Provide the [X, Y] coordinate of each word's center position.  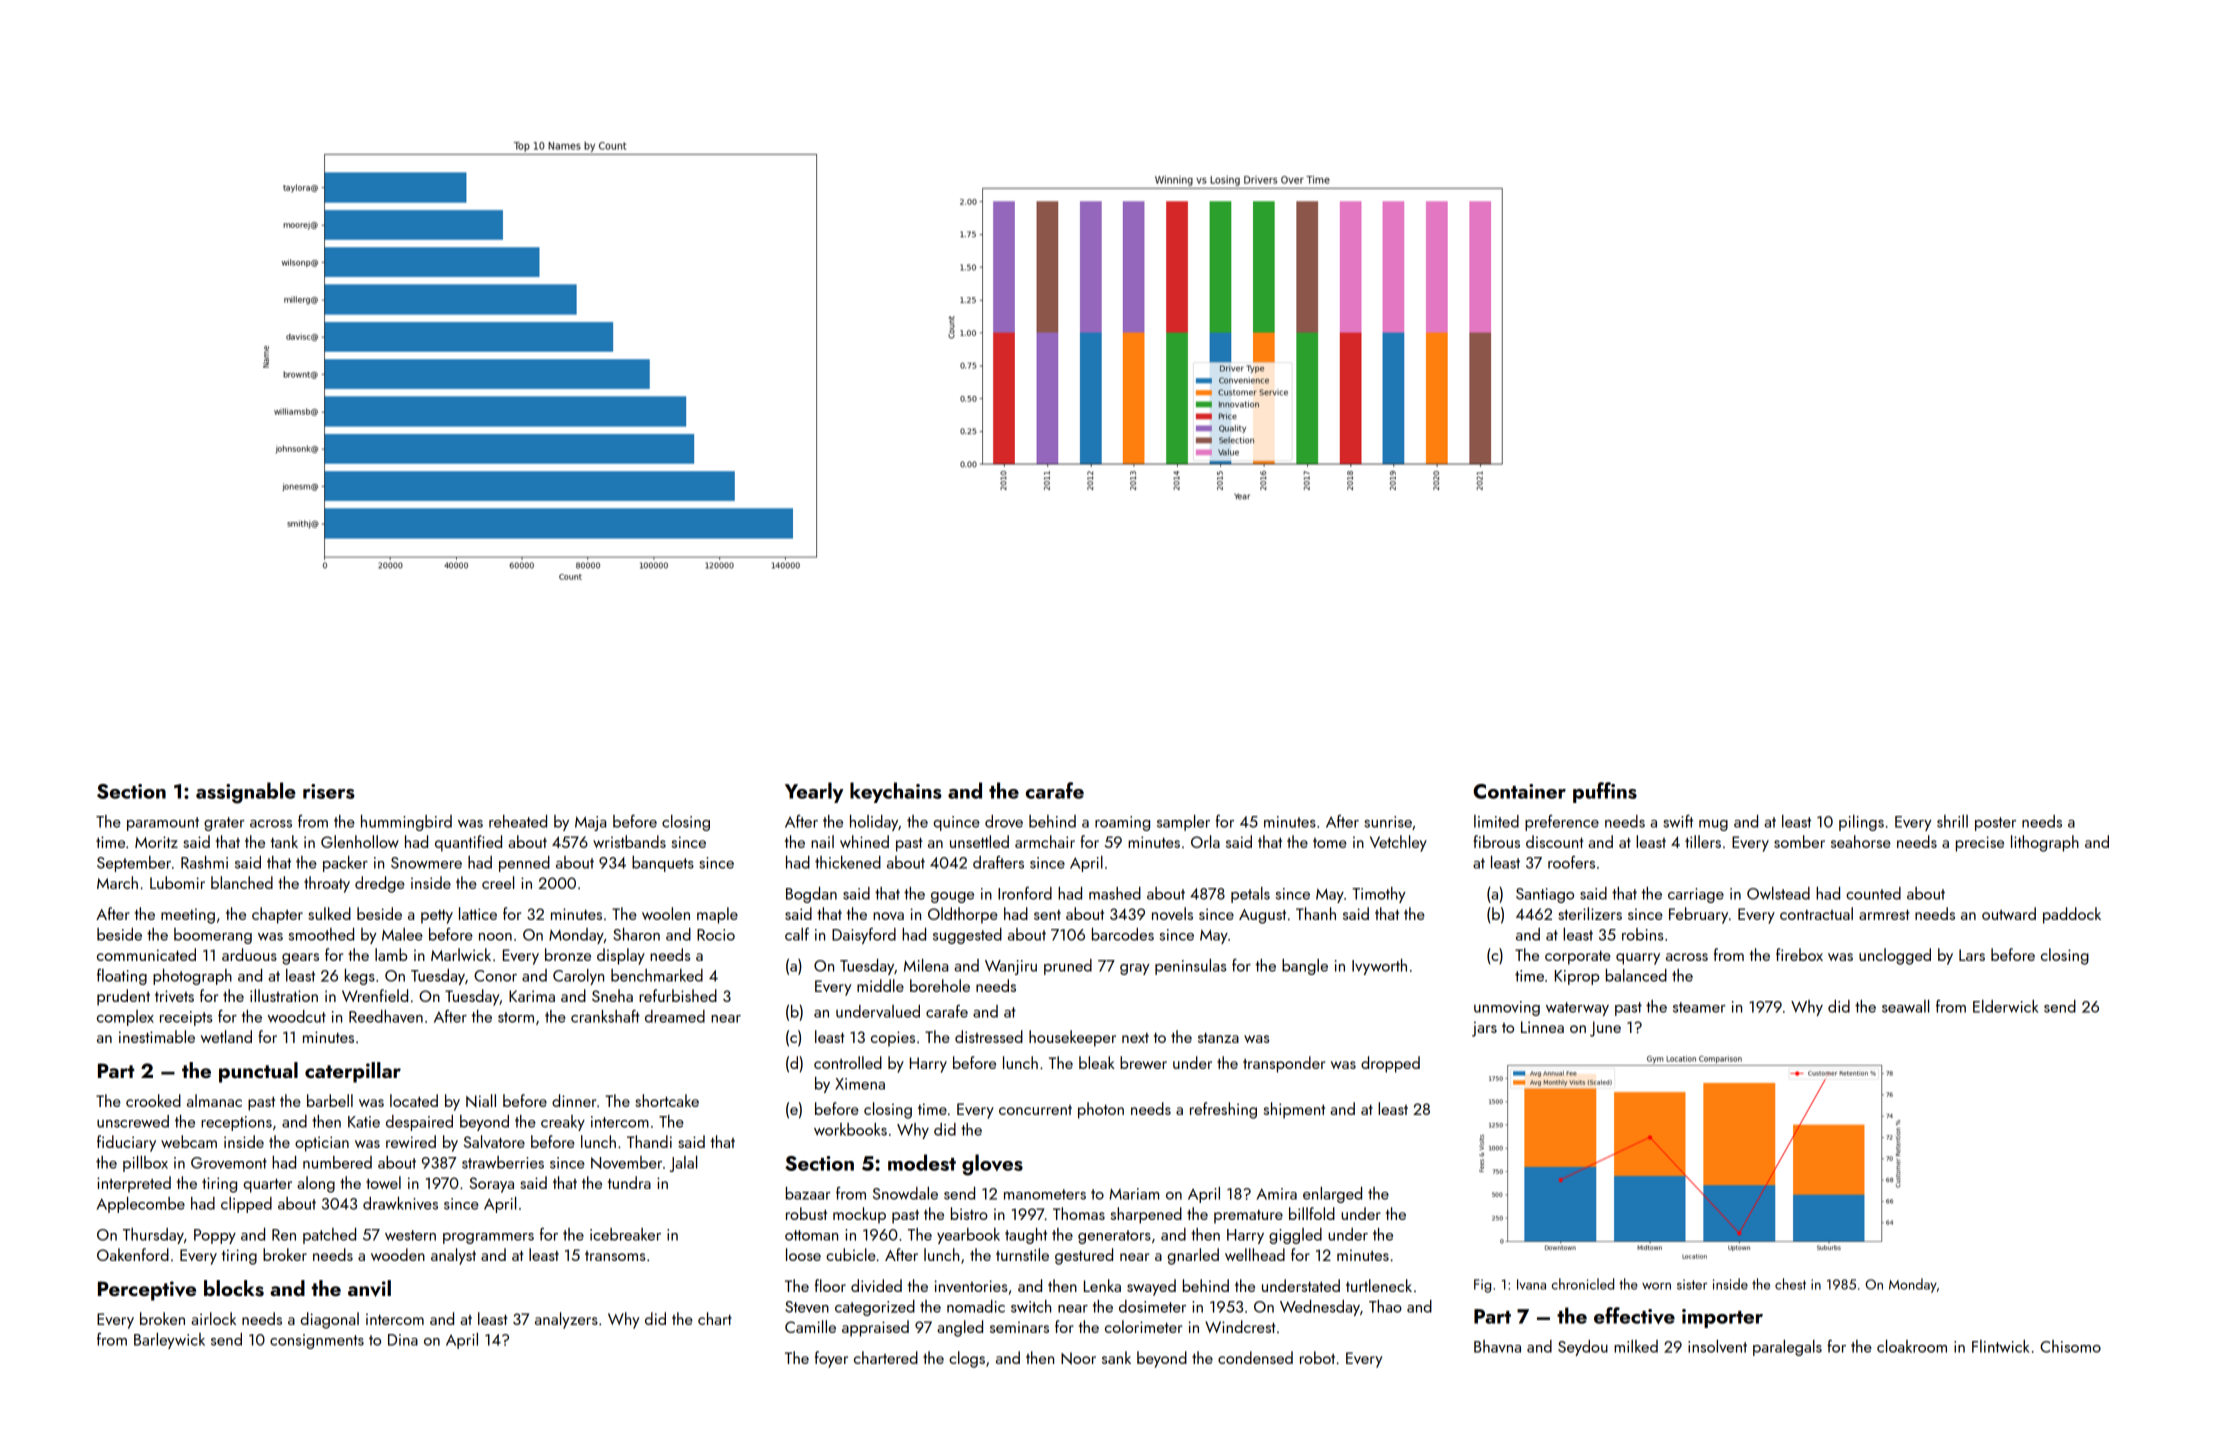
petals [1250, 895]
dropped [1390, 1064]
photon [1101, 1110]
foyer [831, 1359]
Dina [403, 1340]
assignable [246, 793]
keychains [896, 792]
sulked [329, 913]
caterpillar [353, 1072]
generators [1114, 1237]
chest [1790, 1284]
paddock [2072, 915]
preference [1562, 823]
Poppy [215, 1236]
